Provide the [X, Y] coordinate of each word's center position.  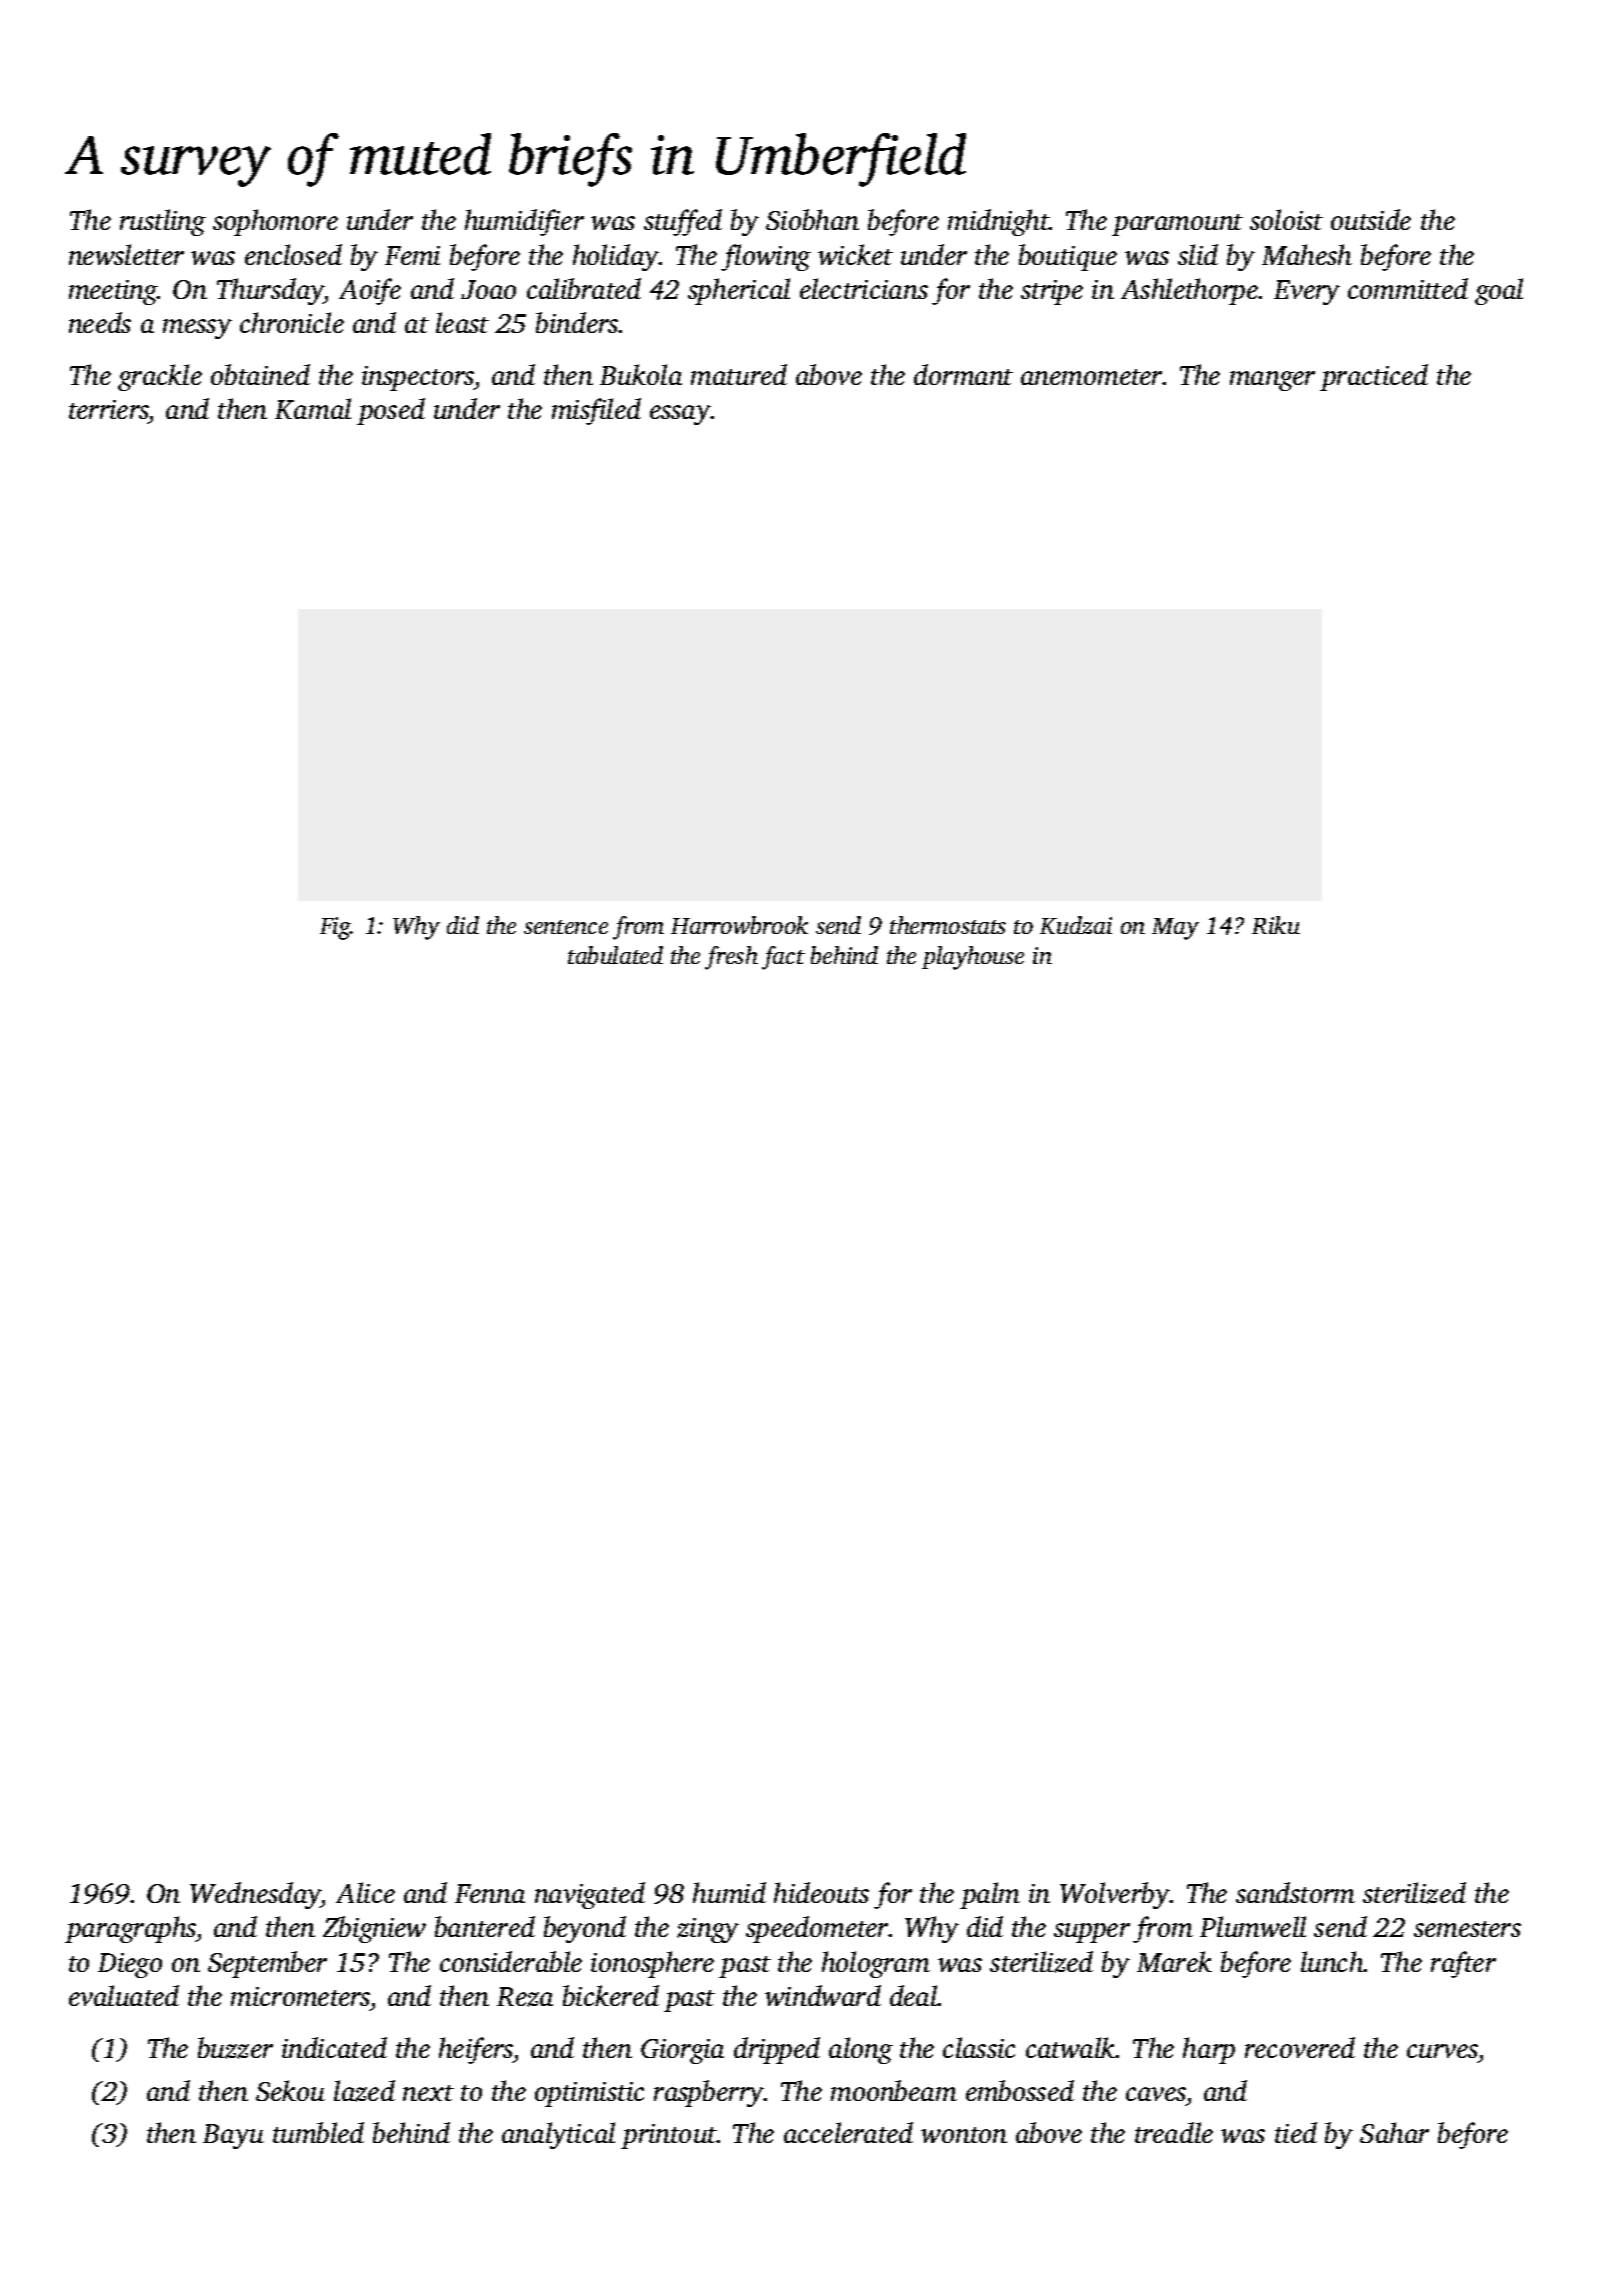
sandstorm [1295, 1892]
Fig [335, 928]
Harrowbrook [739, 925]
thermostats [948, 925]
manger [1272, 381]
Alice [365, 1892]
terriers [109, 409]
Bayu [233, 2136]
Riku [1276, 925]
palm [990, 1895]
